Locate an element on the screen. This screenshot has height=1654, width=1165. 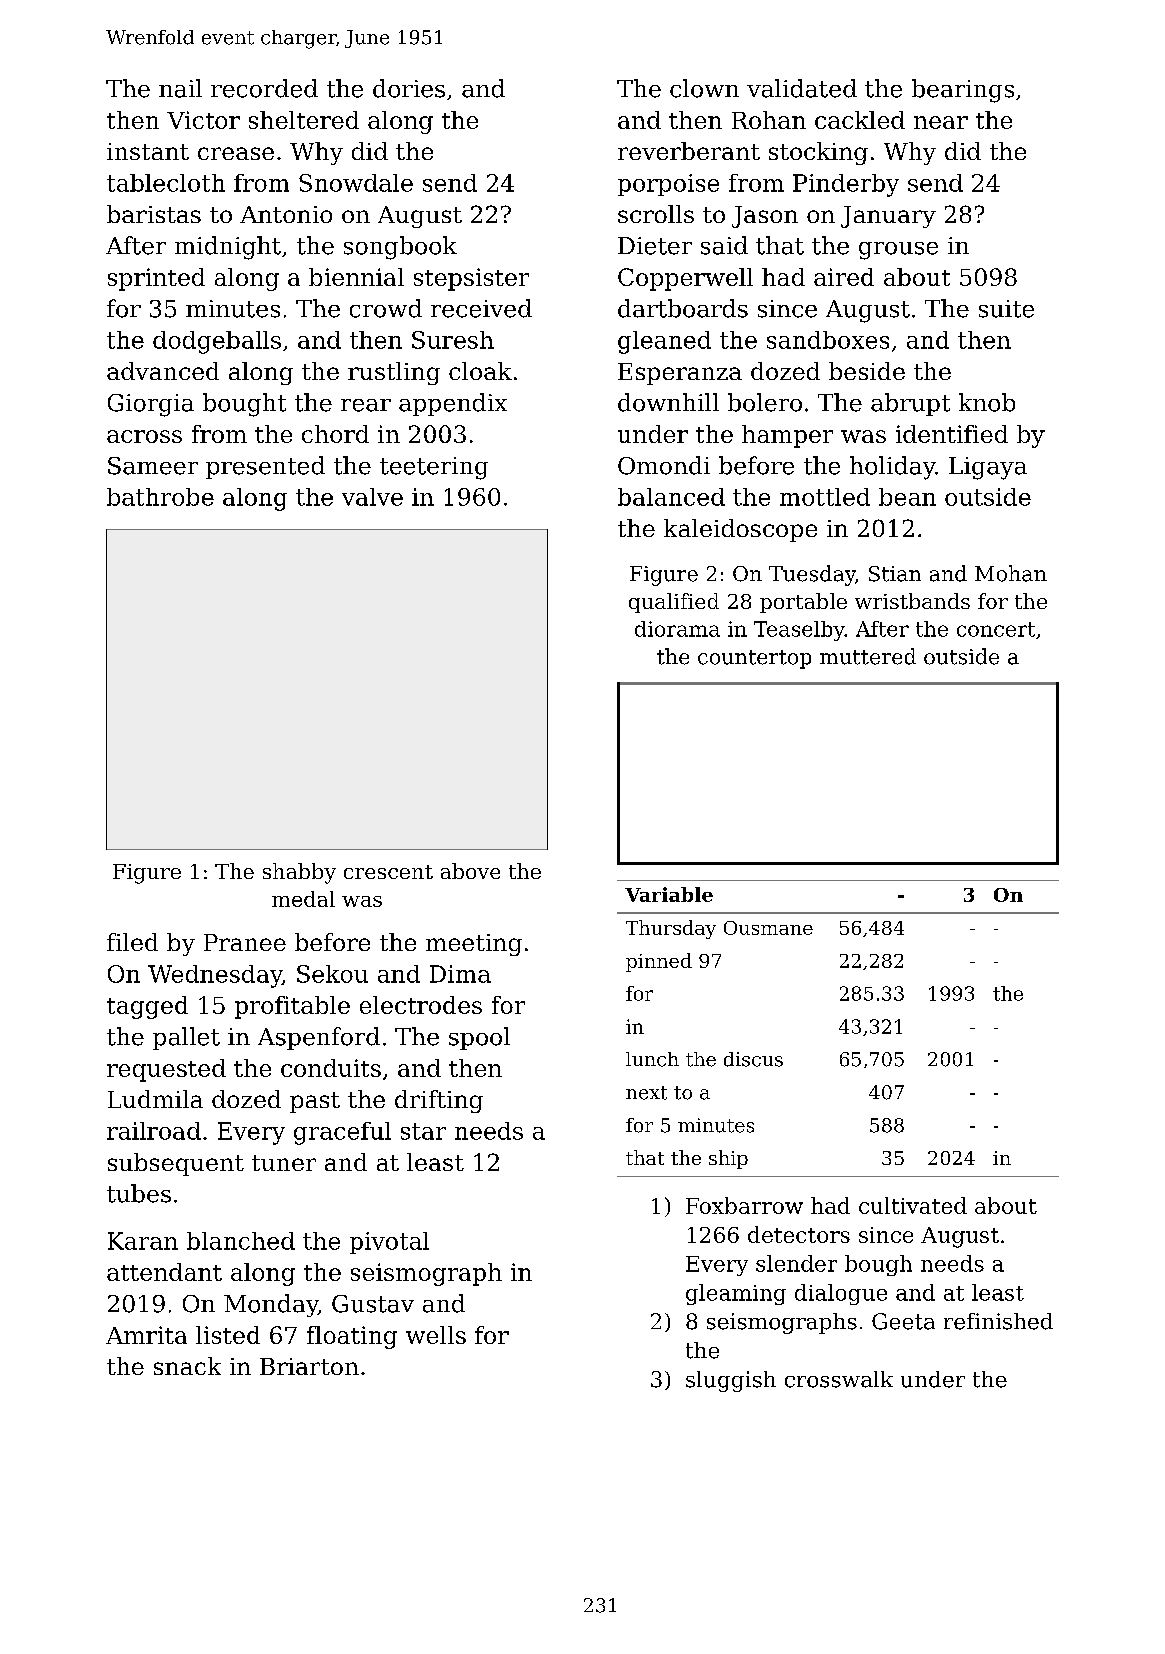
above is located at coordinates (470, 871).
